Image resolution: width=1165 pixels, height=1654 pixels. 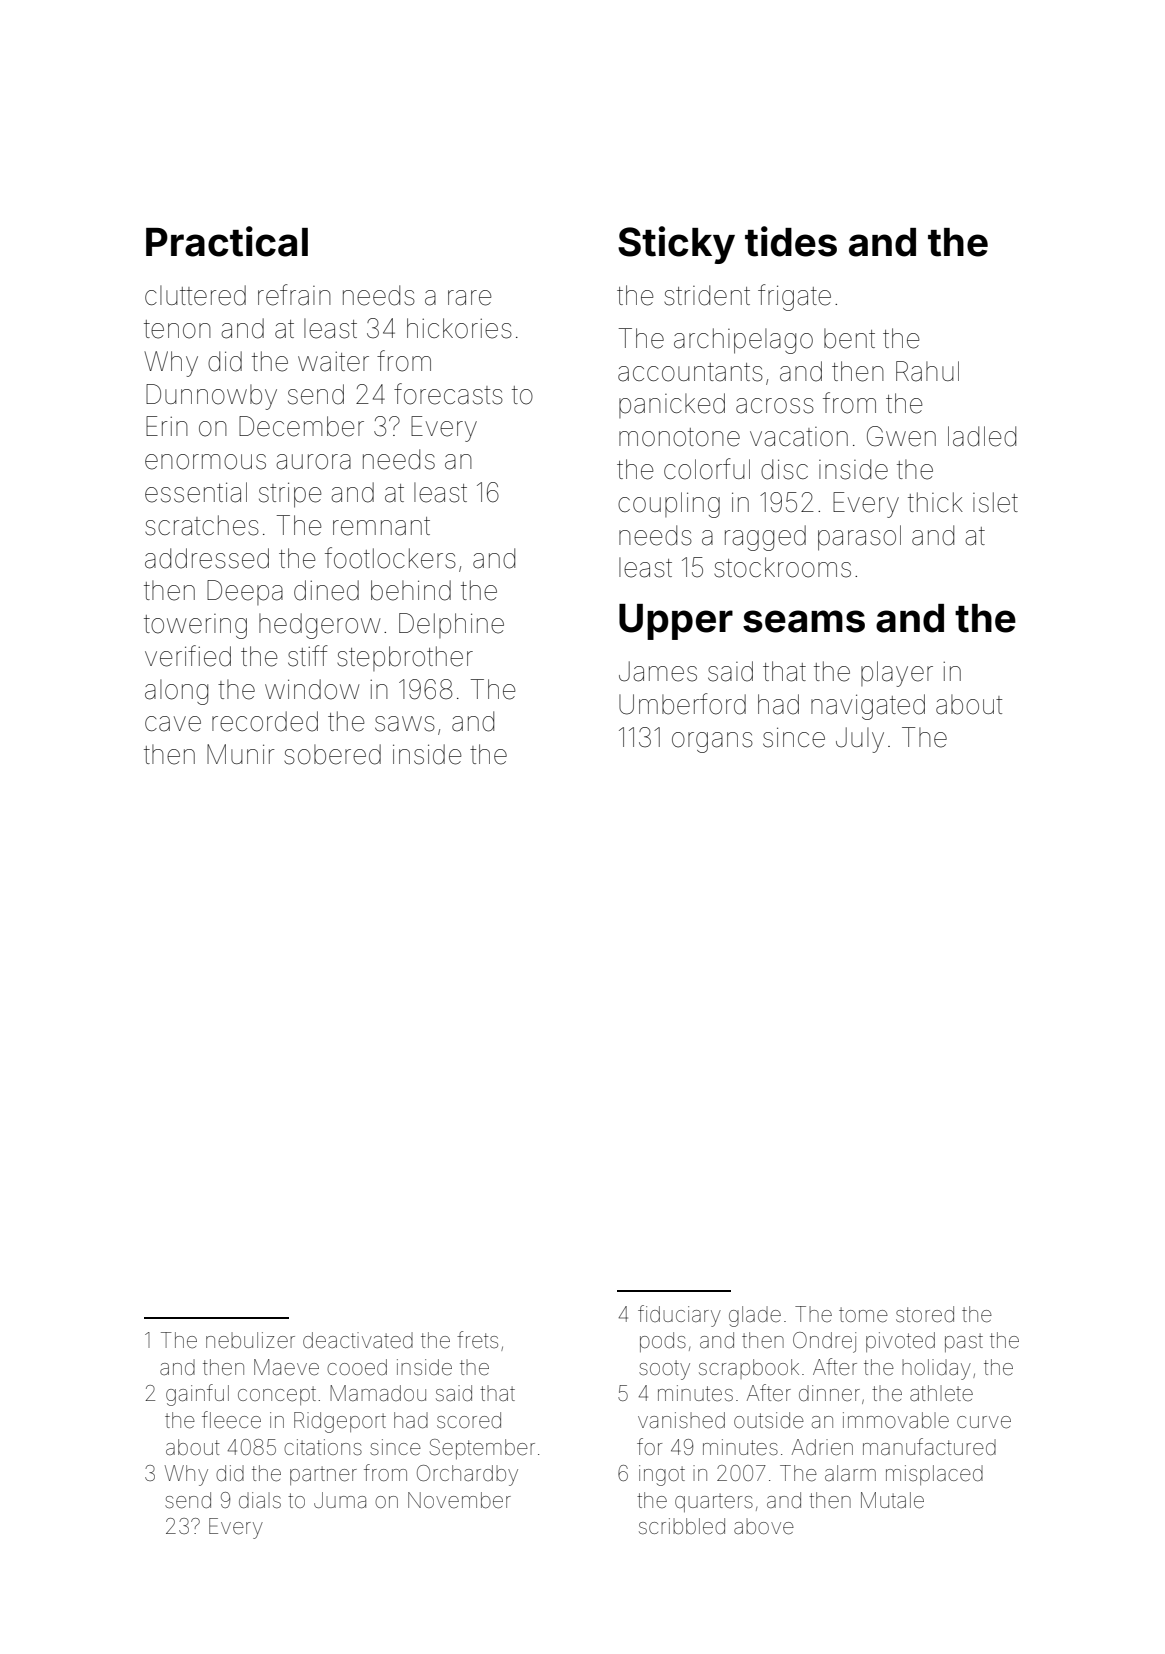 What do you see at coordinates (707, 469) in the screenshot?
I see `colorful` at bounding box center [707, 469].
